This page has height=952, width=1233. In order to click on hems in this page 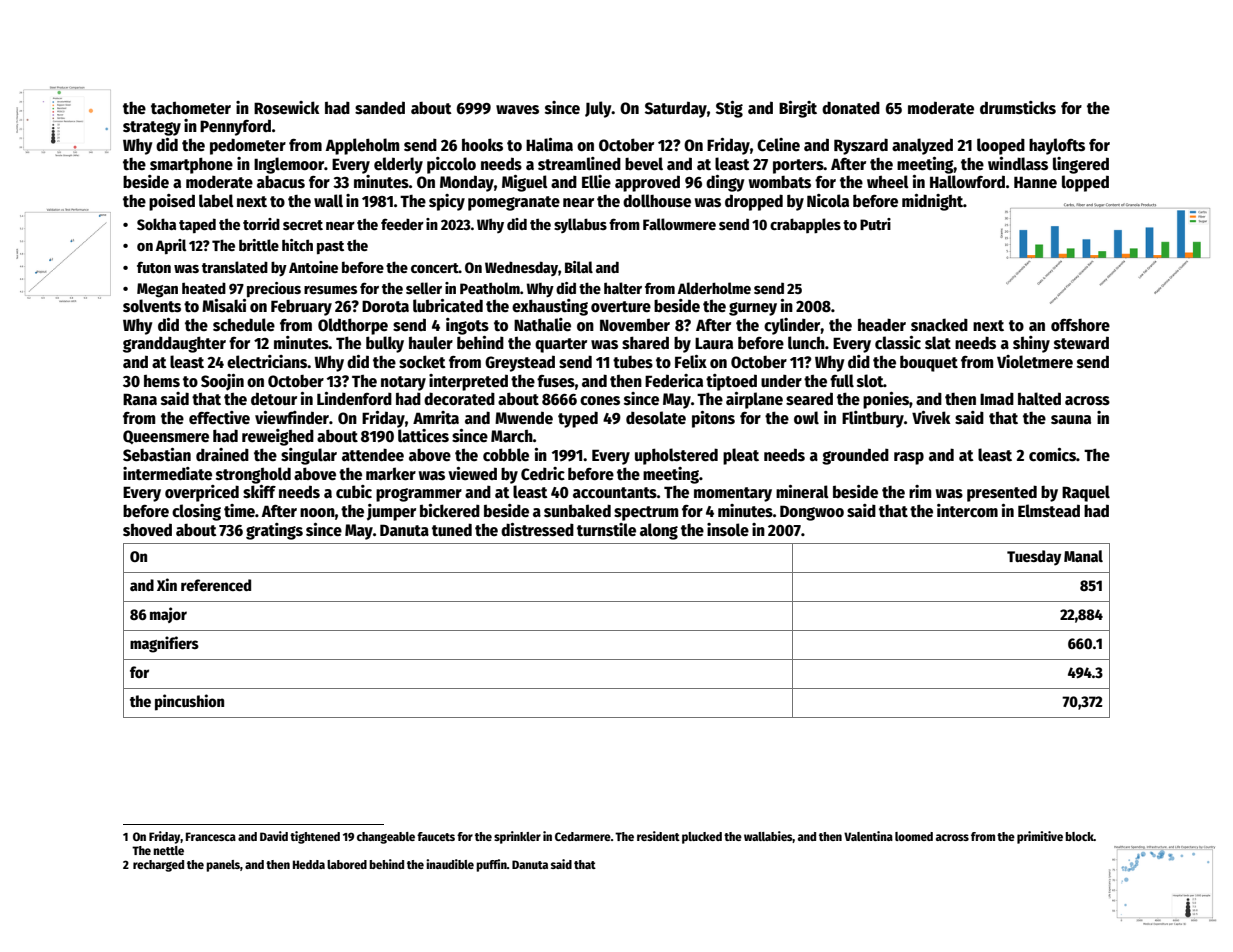, I will do `click(162, 381)`.
